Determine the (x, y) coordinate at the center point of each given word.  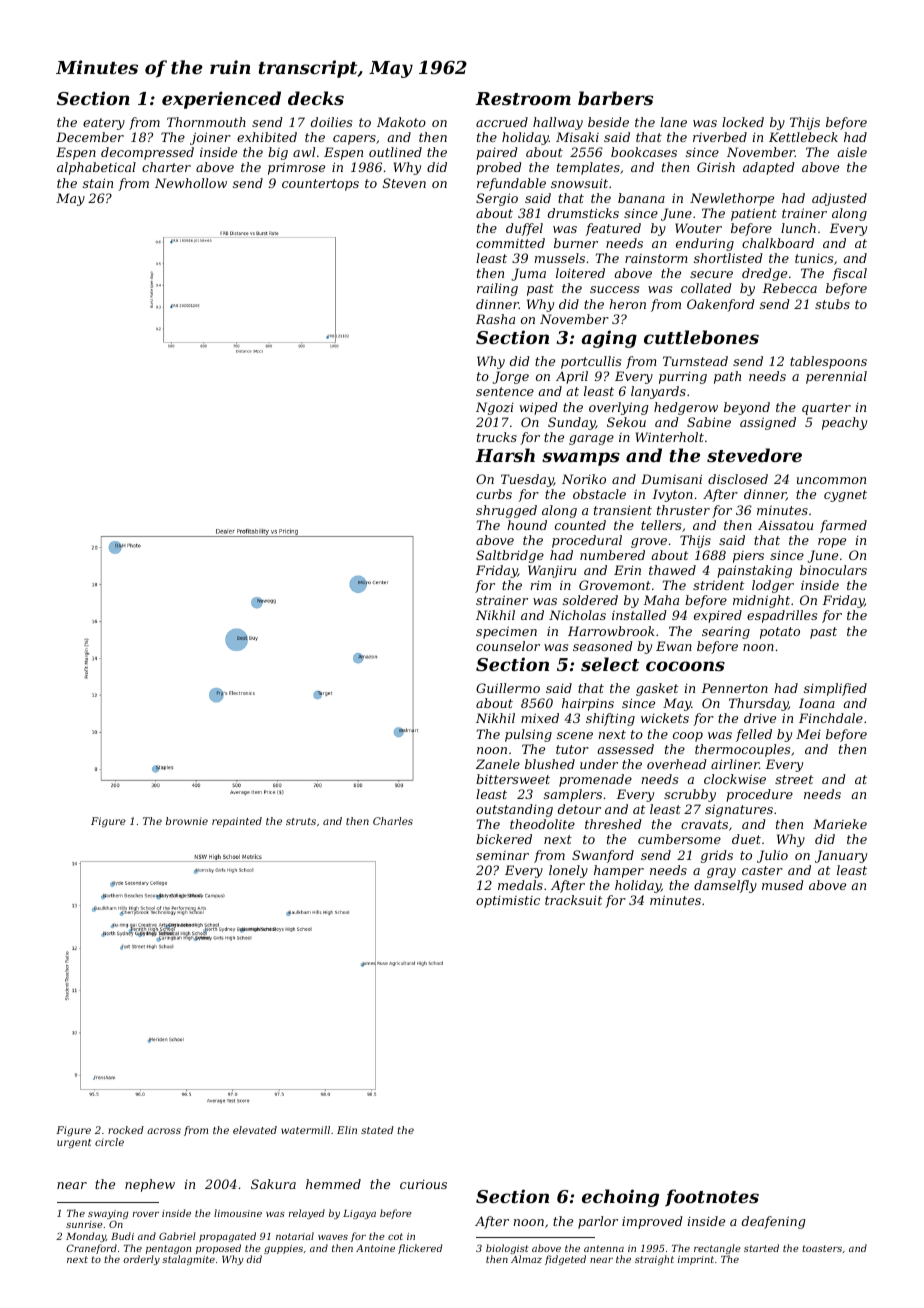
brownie (187, 821)
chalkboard (778, 243)
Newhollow (191, 183)
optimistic (508, 902)
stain (98, 183)
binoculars (833, 570)
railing (497, 289)
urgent (74, 1144)
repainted (237, 822)
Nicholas (577, 615)
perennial (836, 377)
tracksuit (573, 900)
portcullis (591, 362)
